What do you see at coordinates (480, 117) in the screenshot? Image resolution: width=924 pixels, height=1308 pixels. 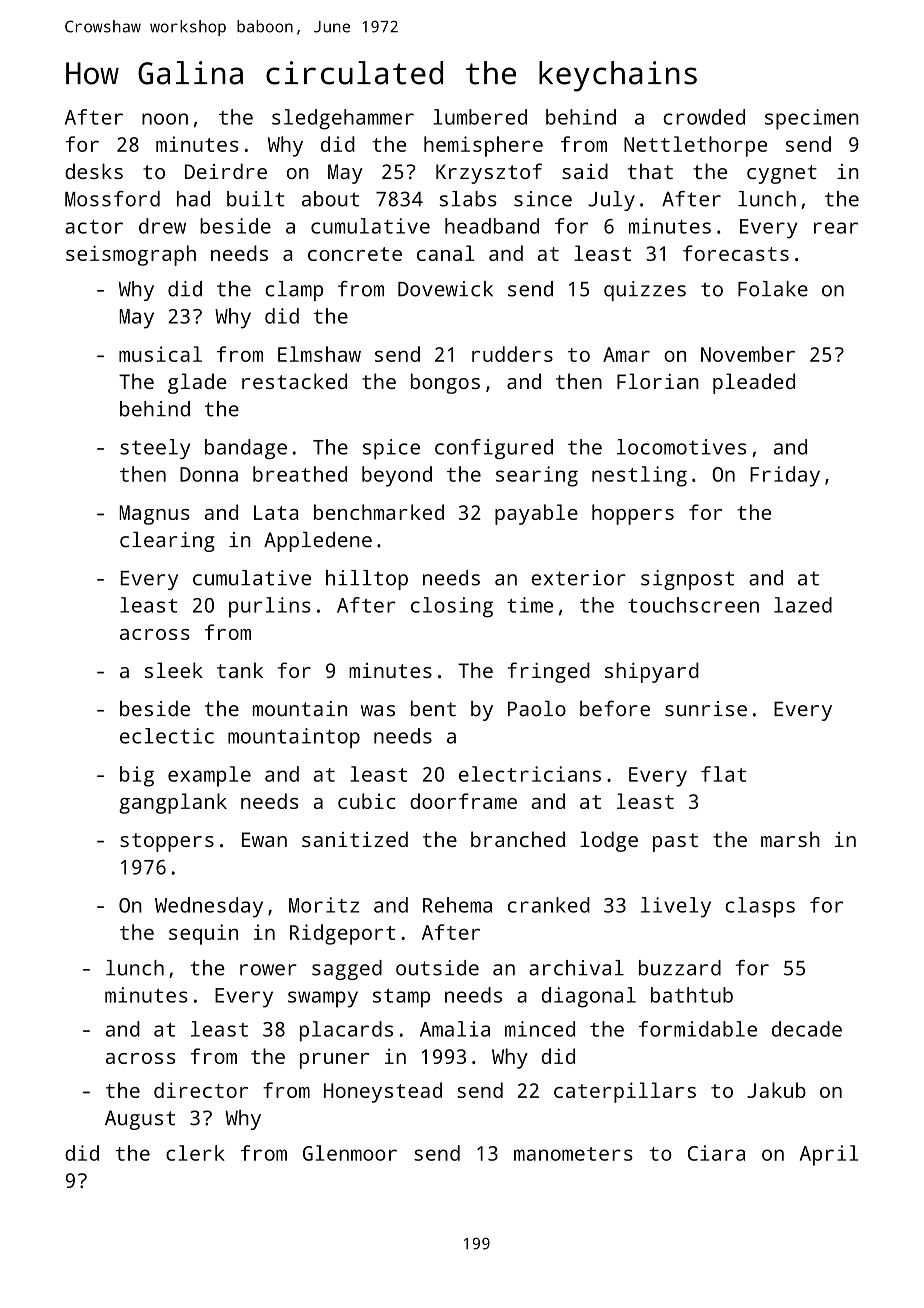 I see `lumbered` at bounding box center [480, 117].
